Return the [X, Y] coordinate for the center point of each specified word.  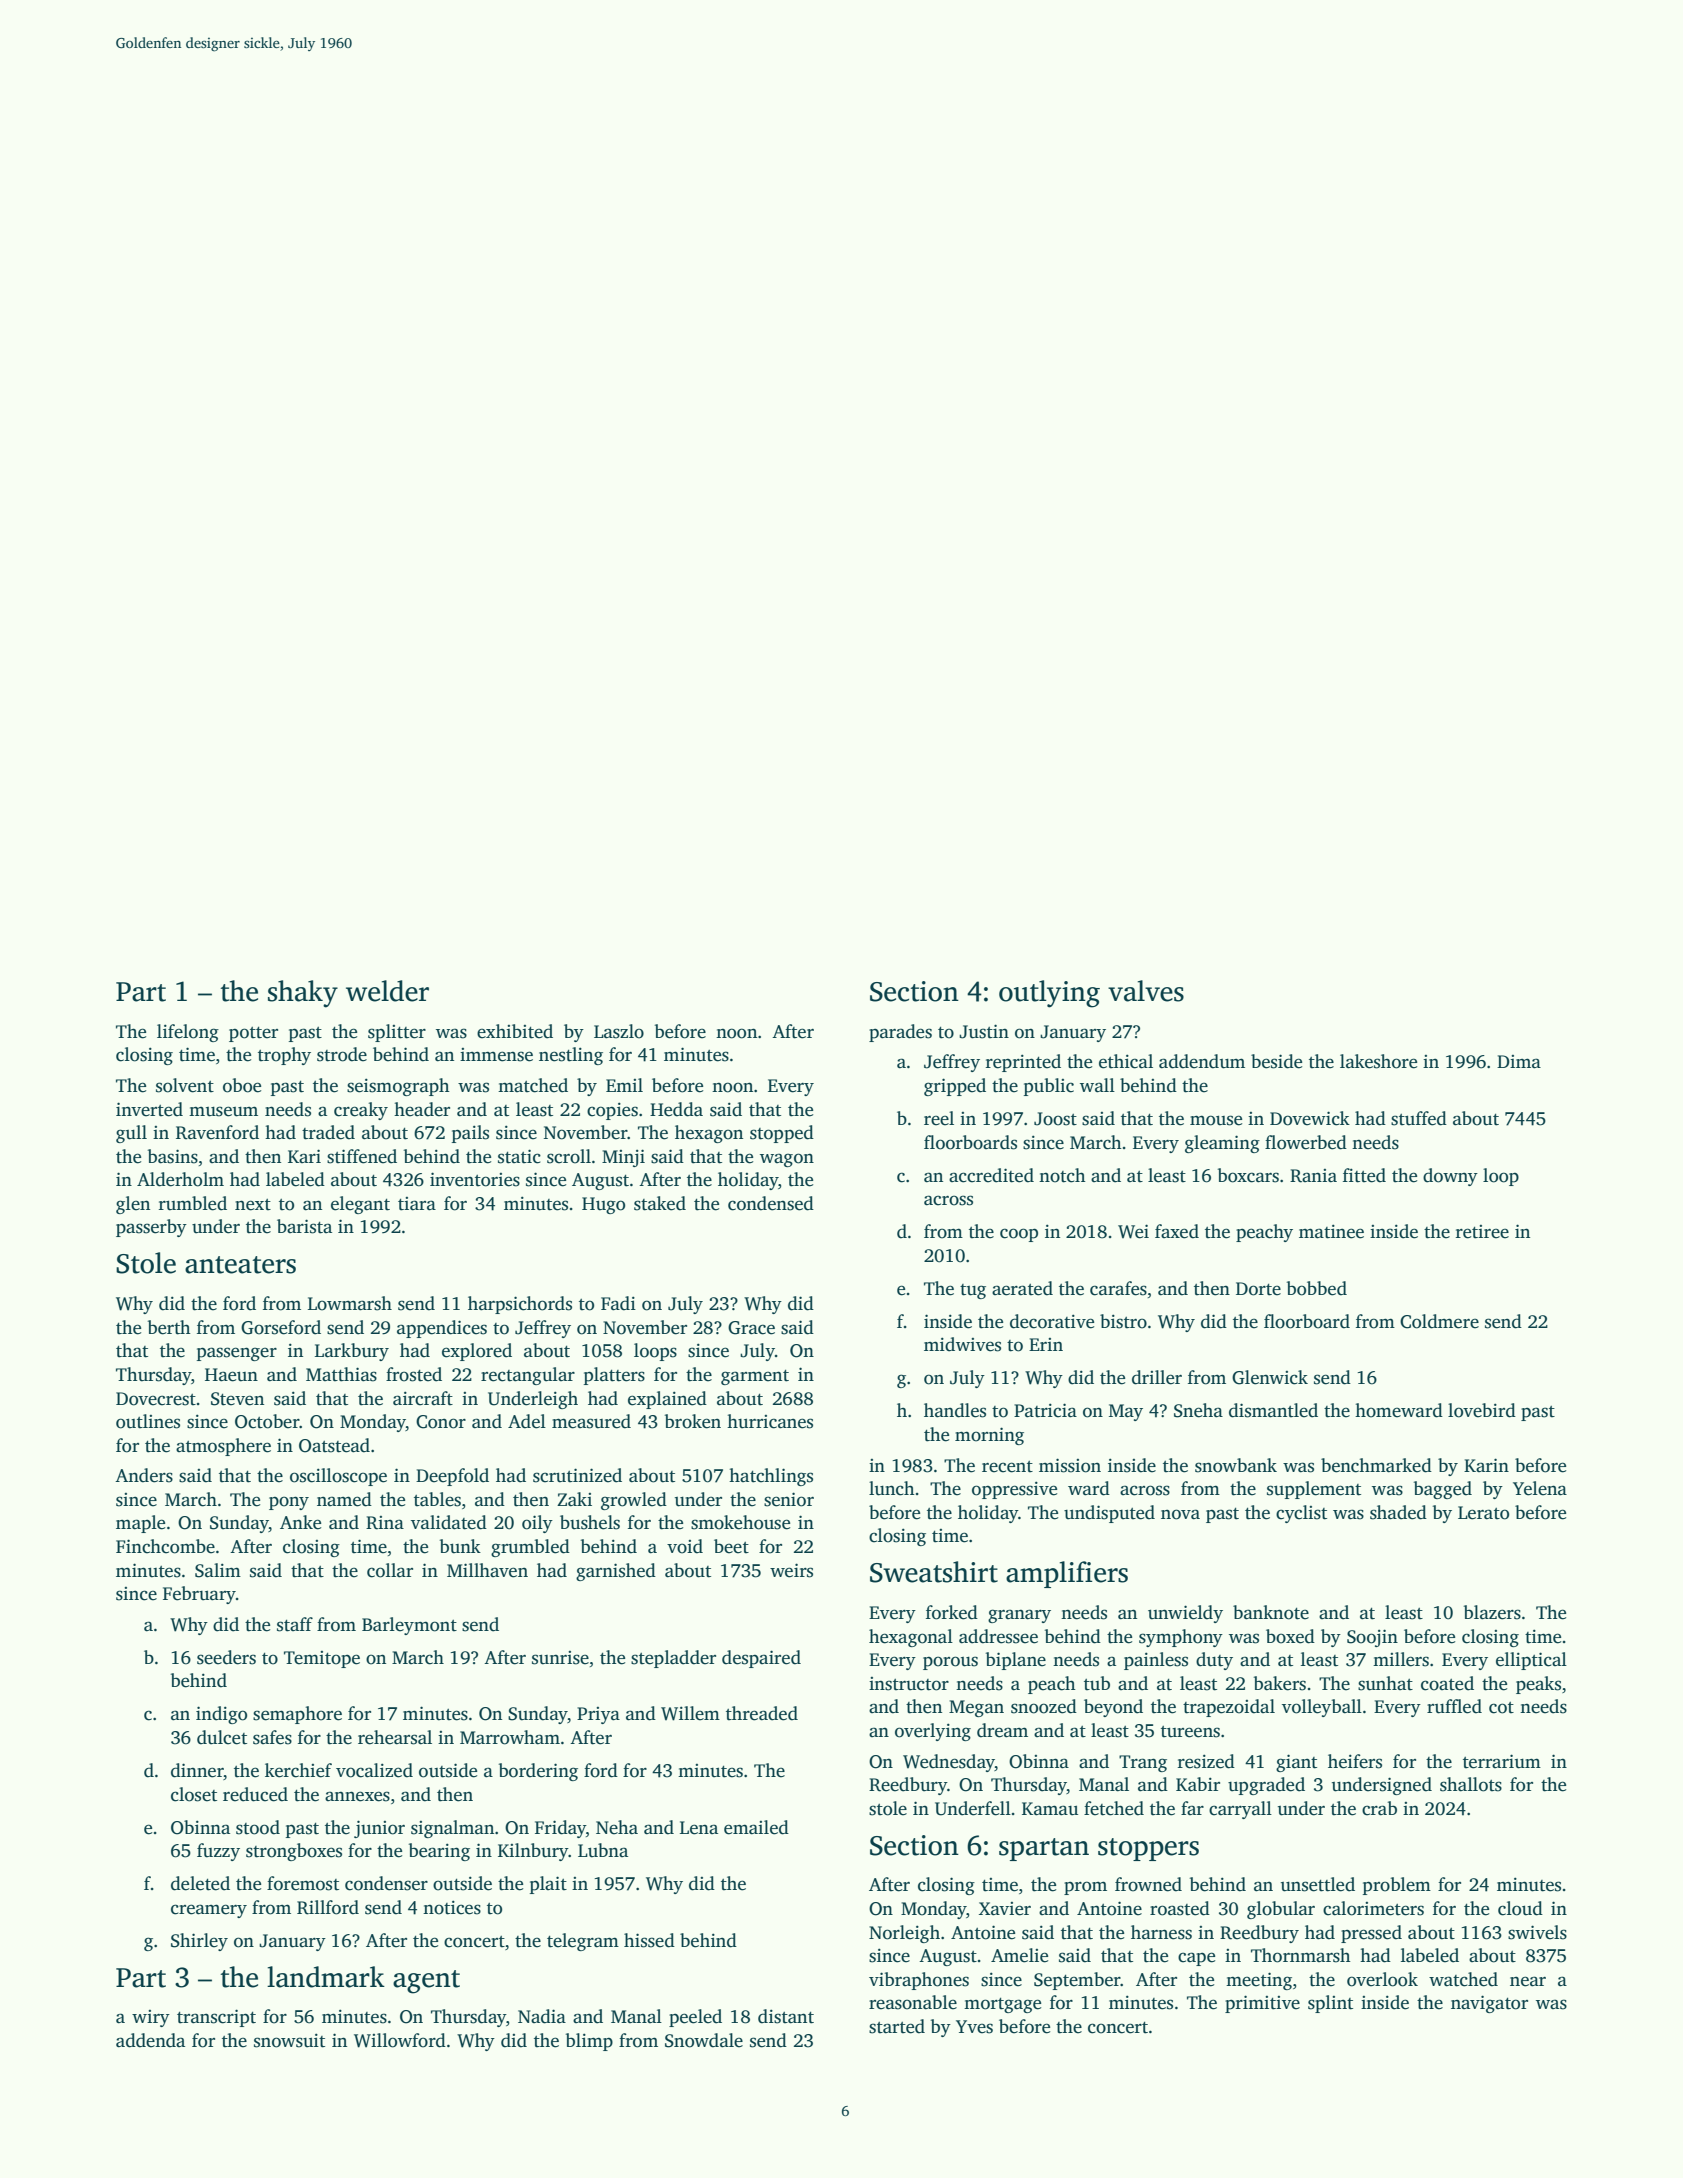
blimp [589, 2042]
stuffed [1419, 1118]
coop [1019, 1235]
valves [1146, 991]
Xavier [1005, 1909]
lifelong [188, 1033]
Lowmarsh [350, 1303]
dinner [197, 1771]
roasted [1180, 1908]
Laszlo [619, 1031]
